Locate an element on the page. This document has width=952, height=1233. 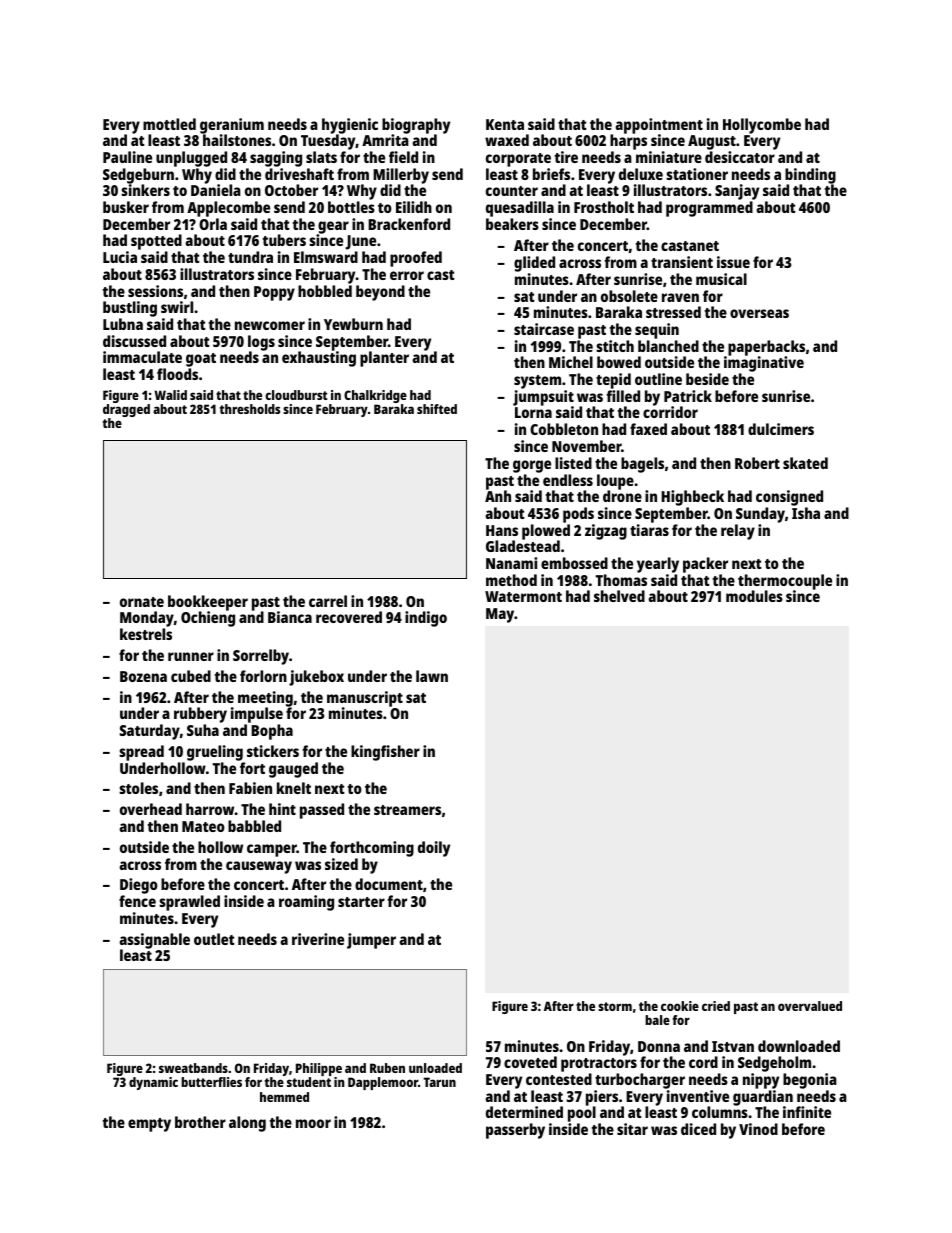
planter is located at coordinates (384, 359).
